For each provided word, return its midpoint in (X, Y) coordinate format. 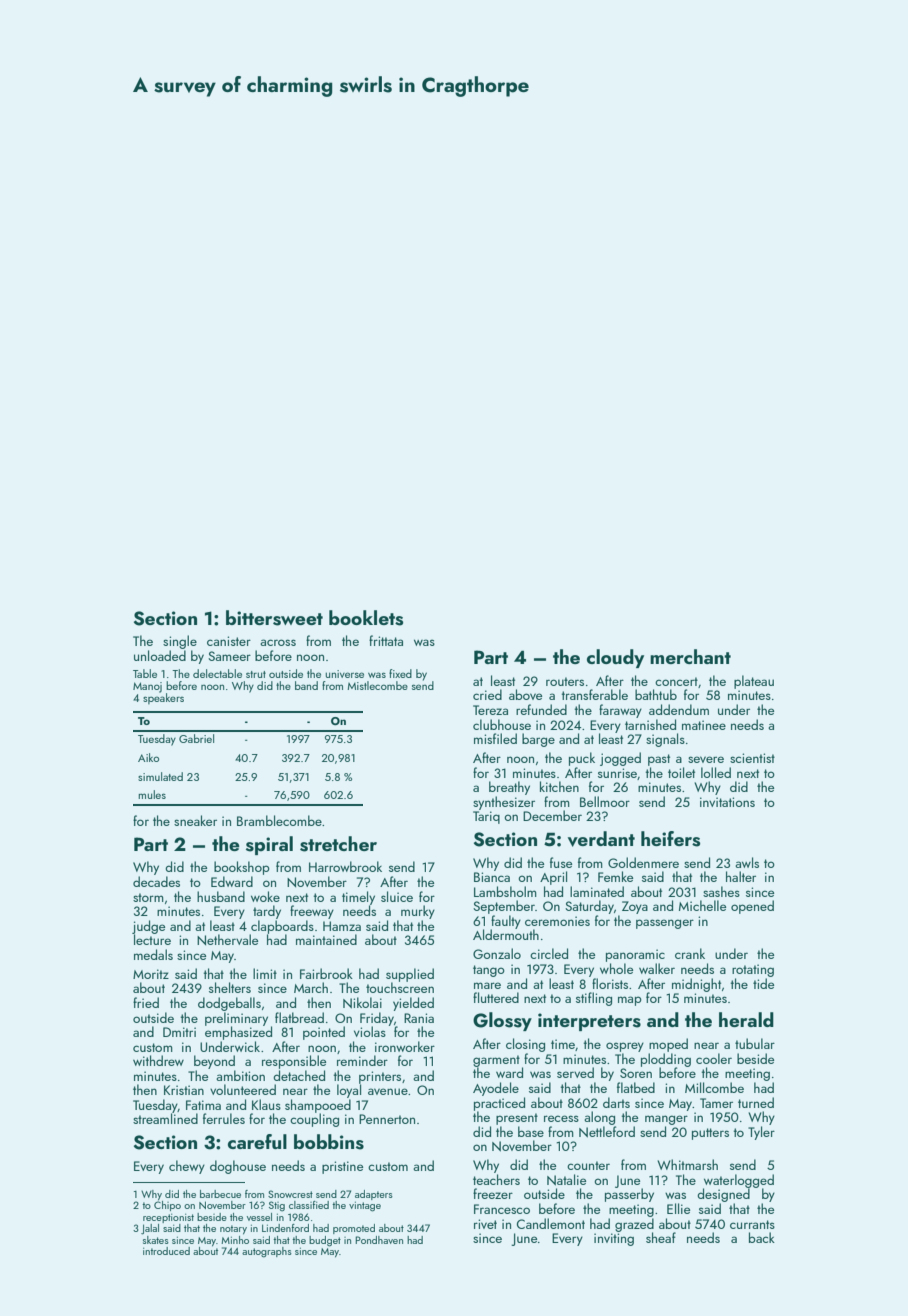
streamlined (165, 1118)
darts (616, 1102)
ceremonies (557, 921)
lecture (152, 939)
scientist (752, 758)
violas (370, 1031)
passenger (665, 924)
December (552, 815)
